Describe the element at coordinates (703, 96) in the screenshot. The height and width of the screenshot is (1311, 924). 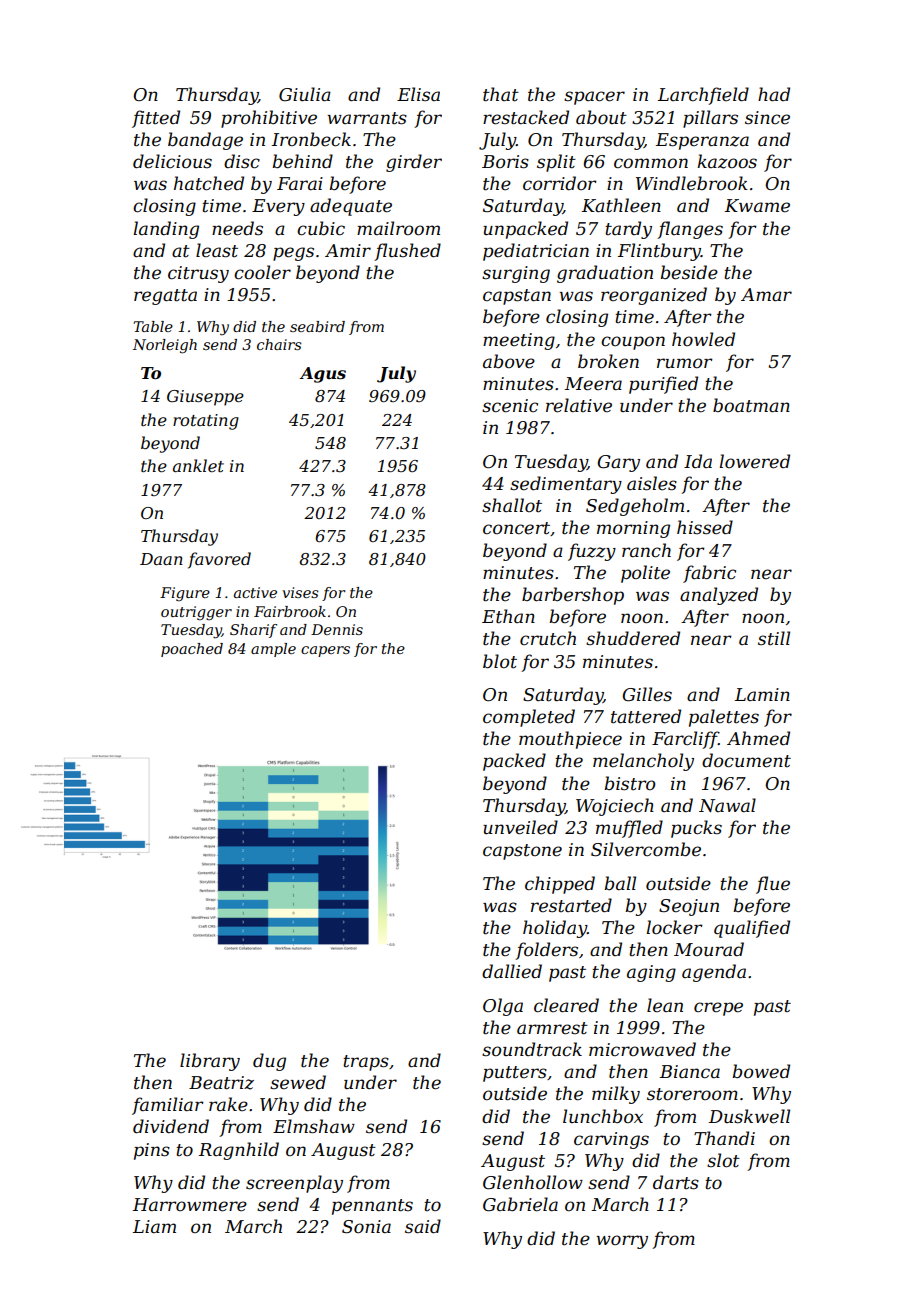
I see `Larchfield` at that location.
